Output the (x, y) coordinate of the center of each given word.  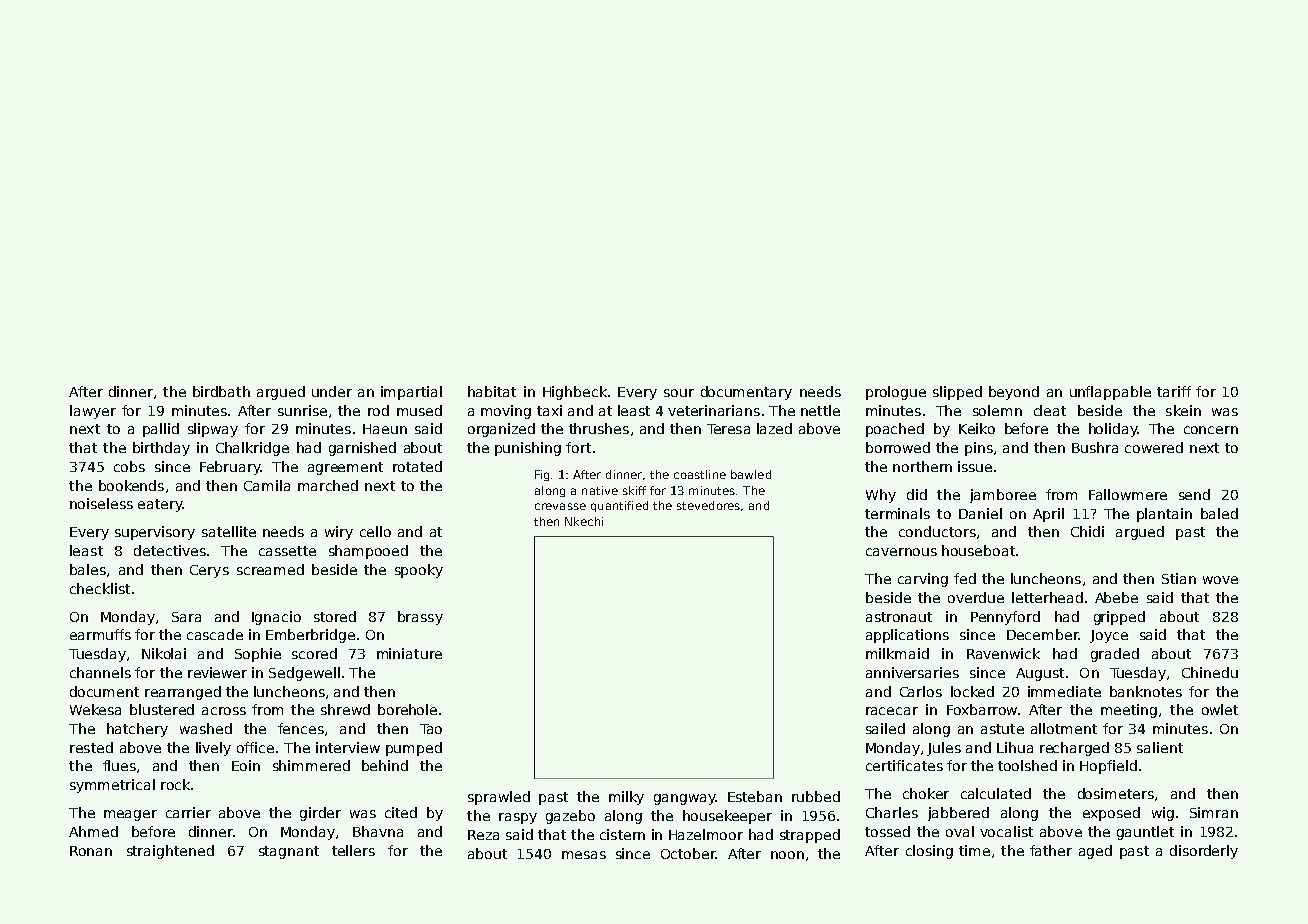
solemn (997, 410)
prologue (896, 393)
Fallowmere (1128, 494)
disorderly (1204, 852)
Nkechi (584, 521)
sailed (885, 728)
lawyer (93, 412)
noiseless (101, 503)
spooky (419, 571)
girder (320, 814)
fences (301, 728)
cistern (622, 834)
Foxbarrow (982, 709)
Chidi (1087, 531)
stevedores (708, 505)
